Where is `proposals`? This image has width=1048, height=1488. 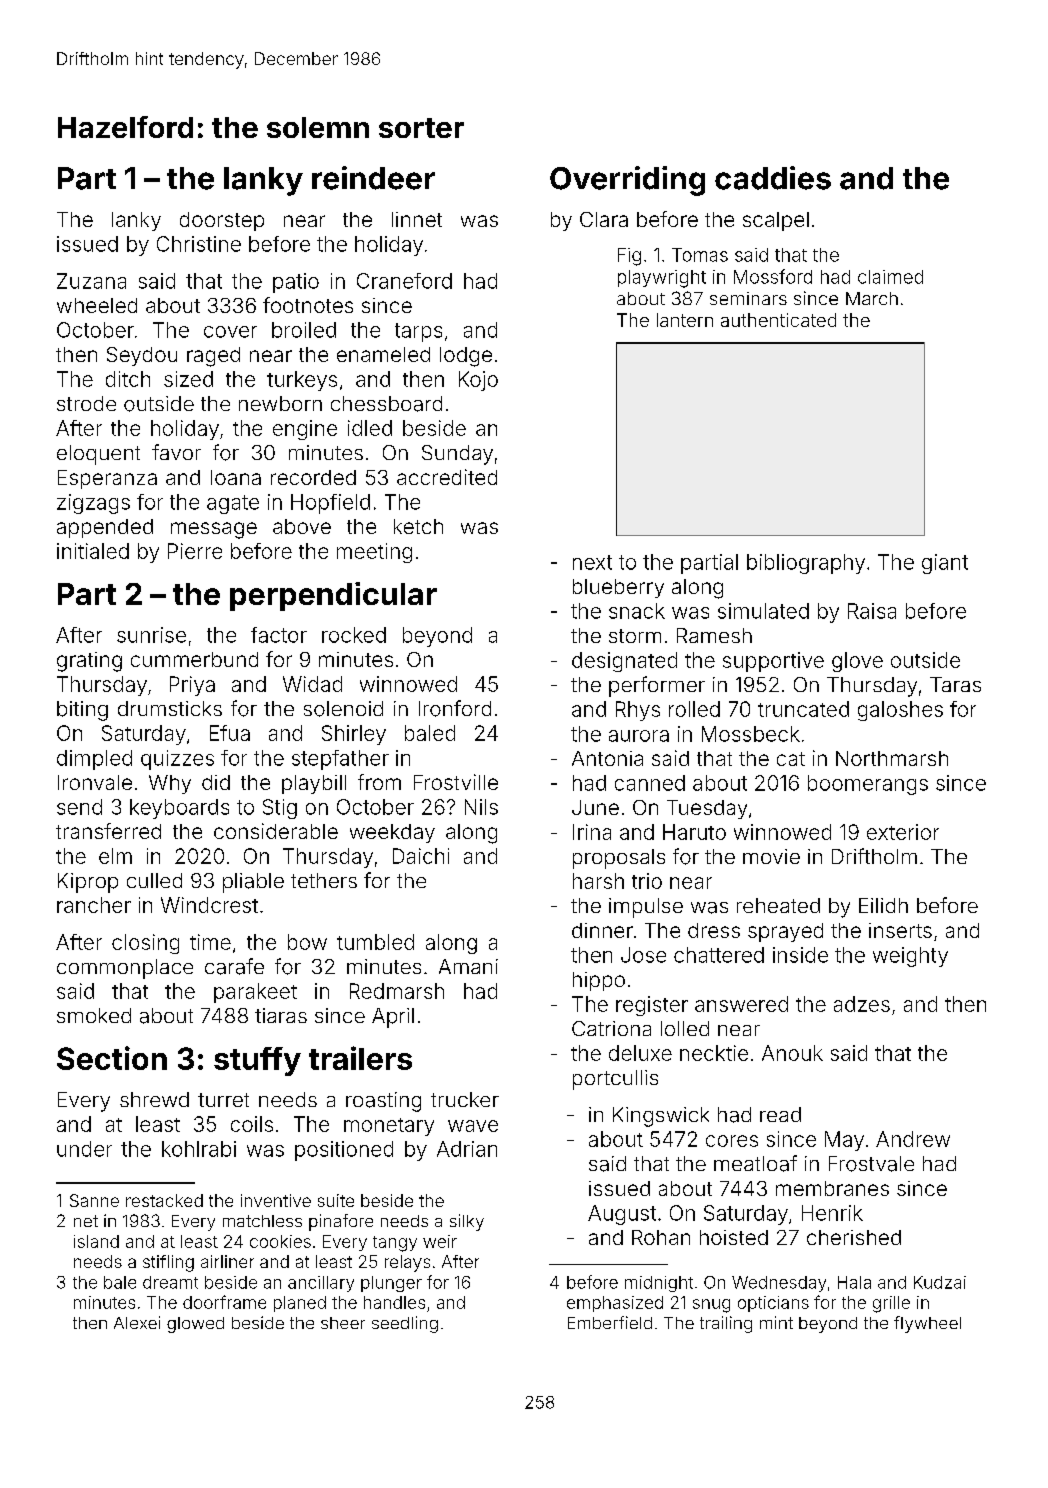
proposals is located at coordinates (619, 859).
